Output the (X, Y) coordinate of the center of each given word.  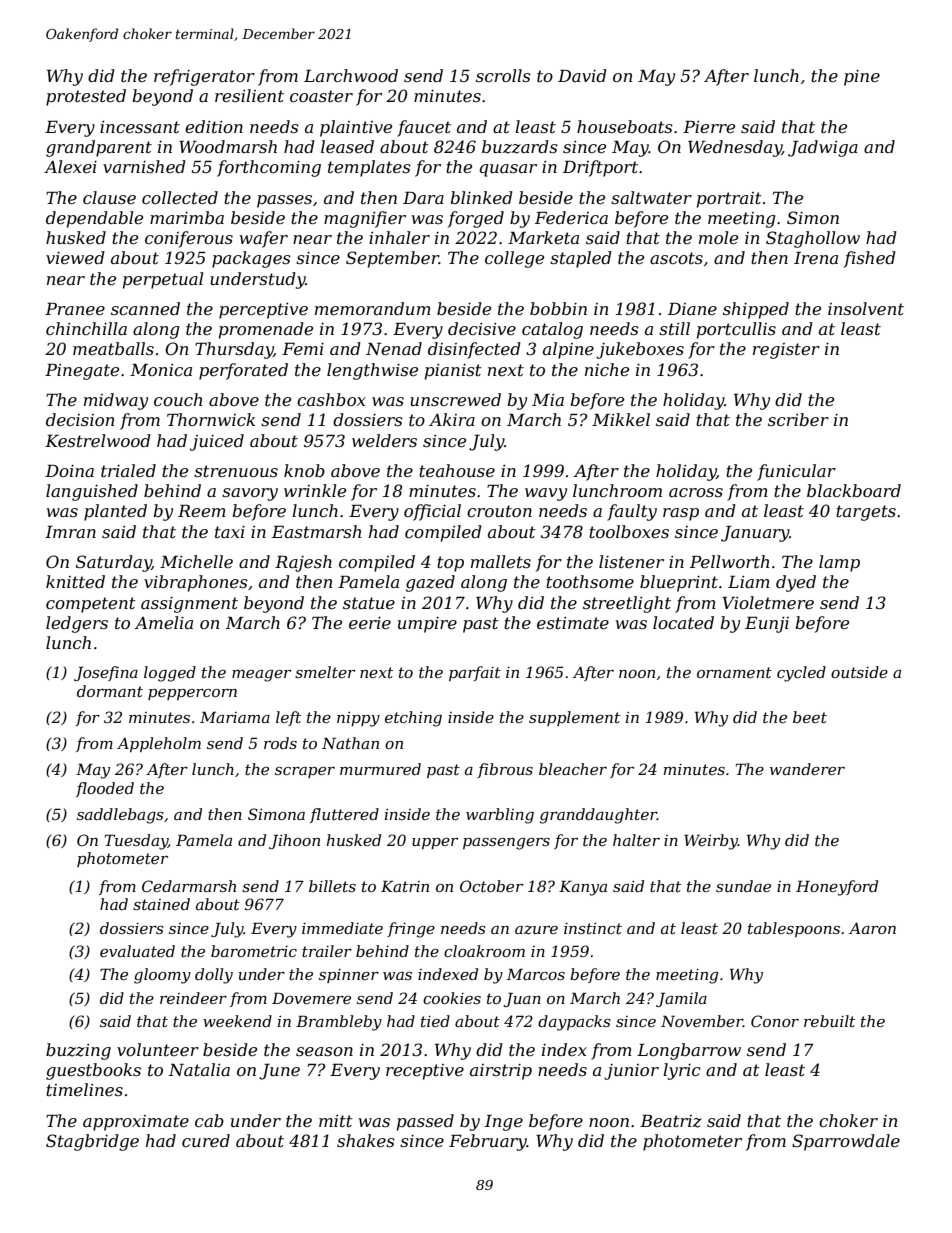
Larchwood (351, 75)
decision (80, 419)
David (582, 75)
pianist (453, 372)
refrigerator (204, 77)
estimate (573, 623)
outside (859, 672)
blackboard (854, 490)
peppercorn (192, 694)
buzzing (78, 1051)
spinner (349, 976)
